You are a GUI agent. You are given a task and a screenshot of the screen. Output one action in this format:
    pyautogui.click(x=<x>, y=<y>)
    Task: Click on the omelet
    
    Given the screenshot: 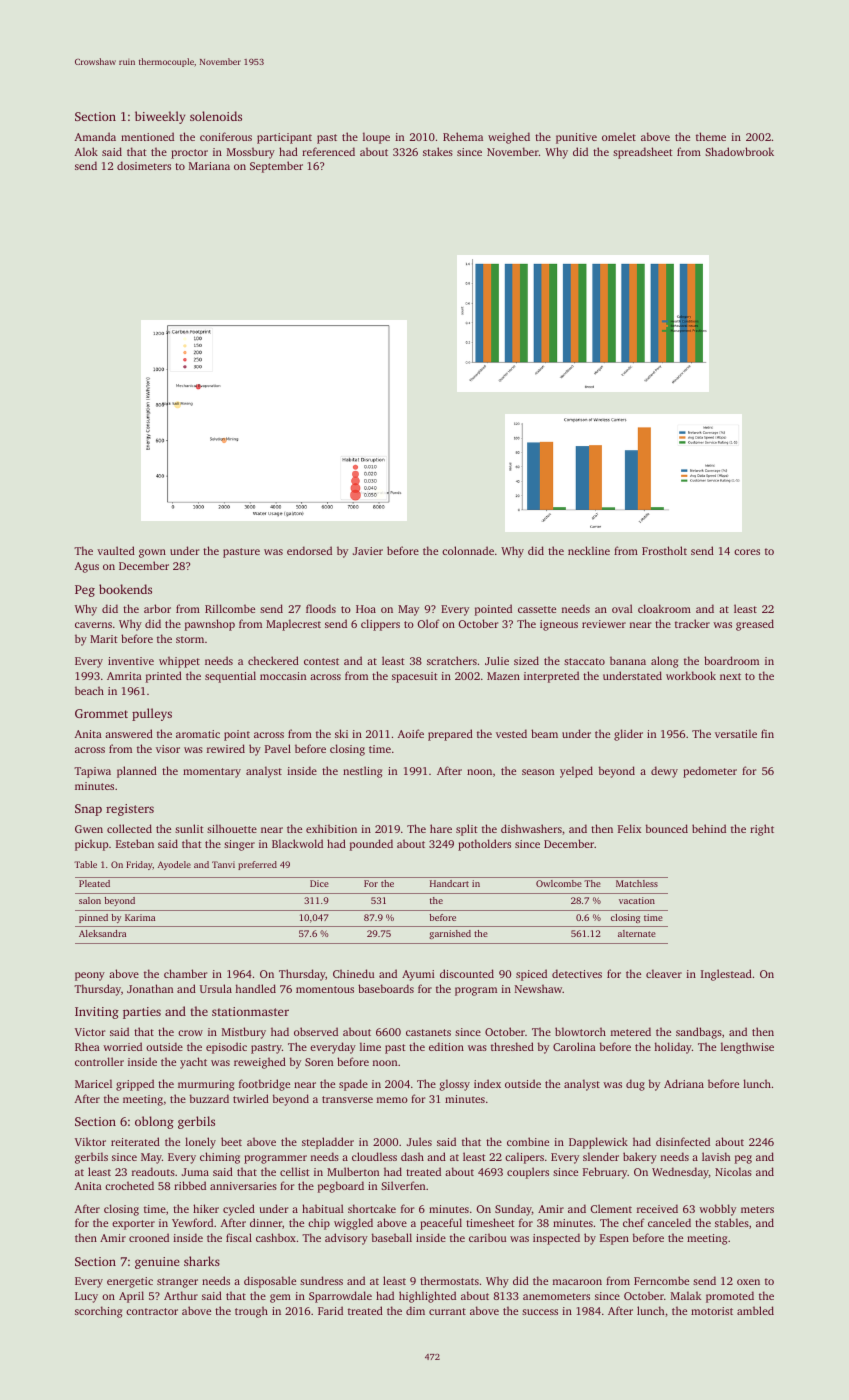 What is the action you would take?
    pyautogui.click(x=619, y=136)
